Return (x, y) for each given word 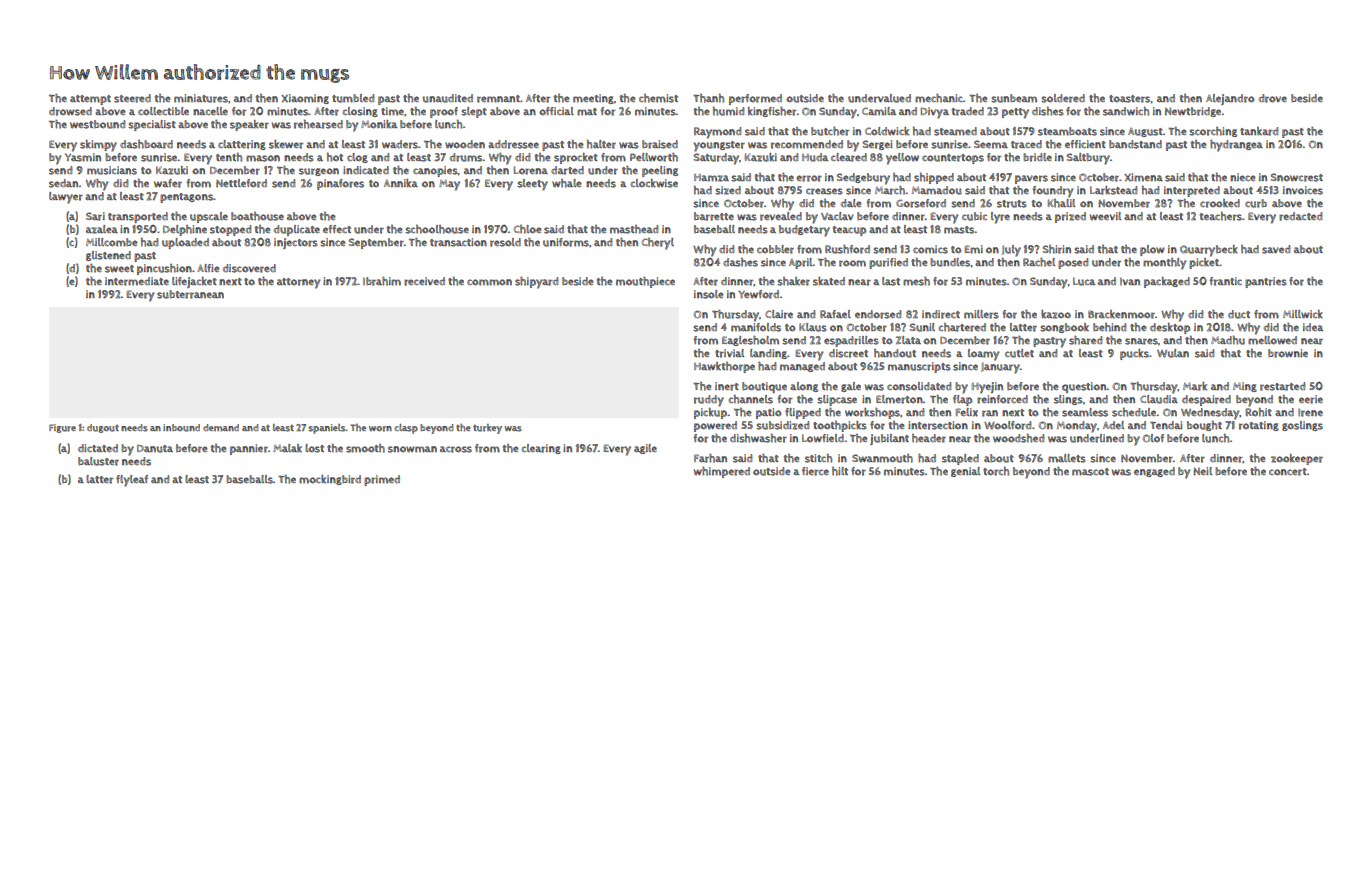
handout (895, 353)
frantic (1225, 281)
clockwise (654, 183)
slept (474, 112)
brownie (1288, 353)
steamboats (1067, 131)
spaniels (327, 429)
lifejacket (194, 282)
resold (505, 242)
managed (802, 367)
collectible (163, 111)
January (1000, 368)
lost (314, 448)
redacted (1300, 216)
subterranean (190, 294)
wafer (168, 183)
